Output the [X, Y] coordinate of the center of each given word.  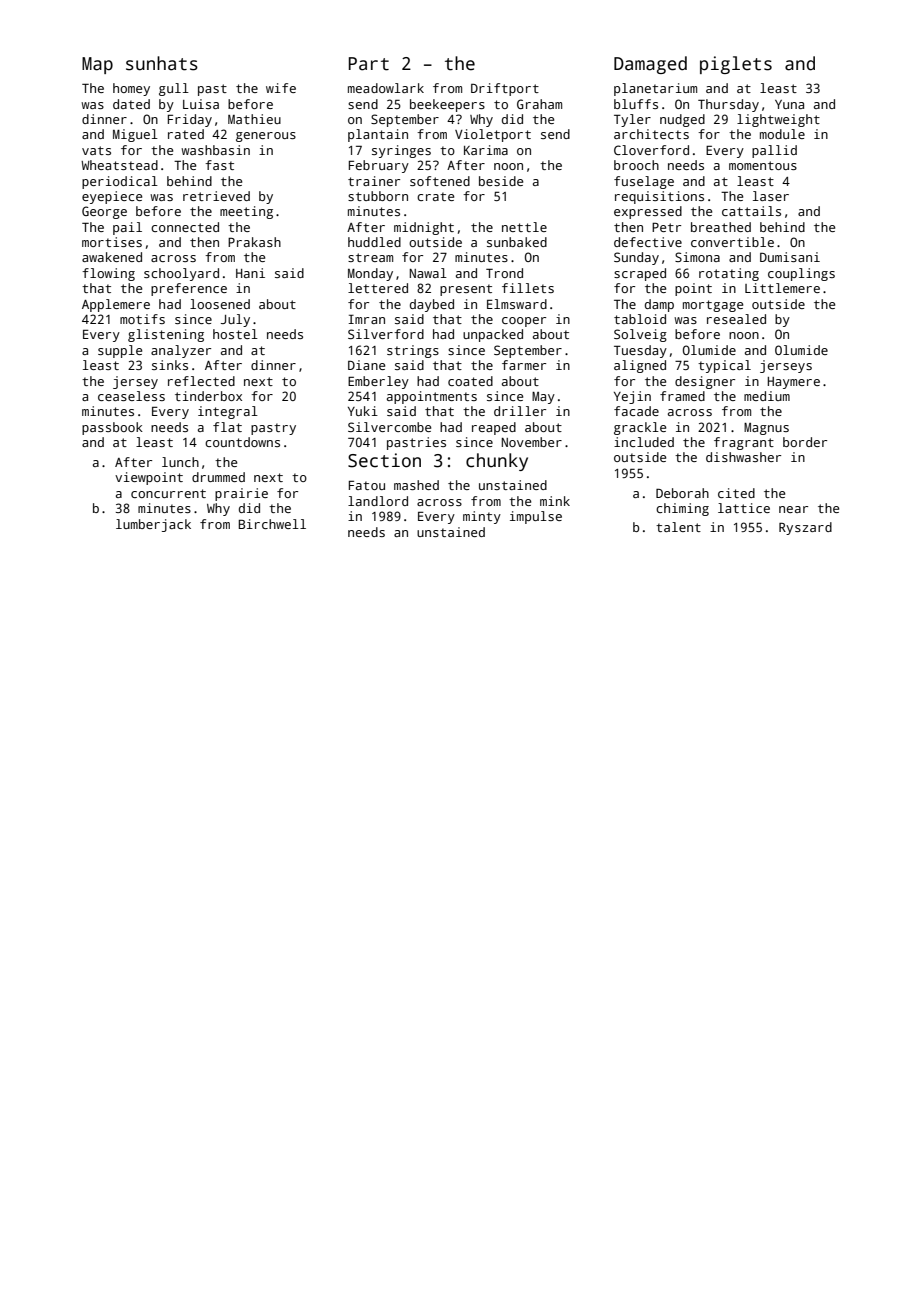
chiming [682, 509]
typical [724, 366]
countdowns [242, 442]
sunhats [162, 63]
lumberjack [153, 525]
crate [435, 196]
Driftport [505, 89]
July [235, 320]
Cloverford [651, 150]
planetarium [655, 89]
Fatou [367, 485]
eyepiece [112, 197]
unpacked [493, 335]
